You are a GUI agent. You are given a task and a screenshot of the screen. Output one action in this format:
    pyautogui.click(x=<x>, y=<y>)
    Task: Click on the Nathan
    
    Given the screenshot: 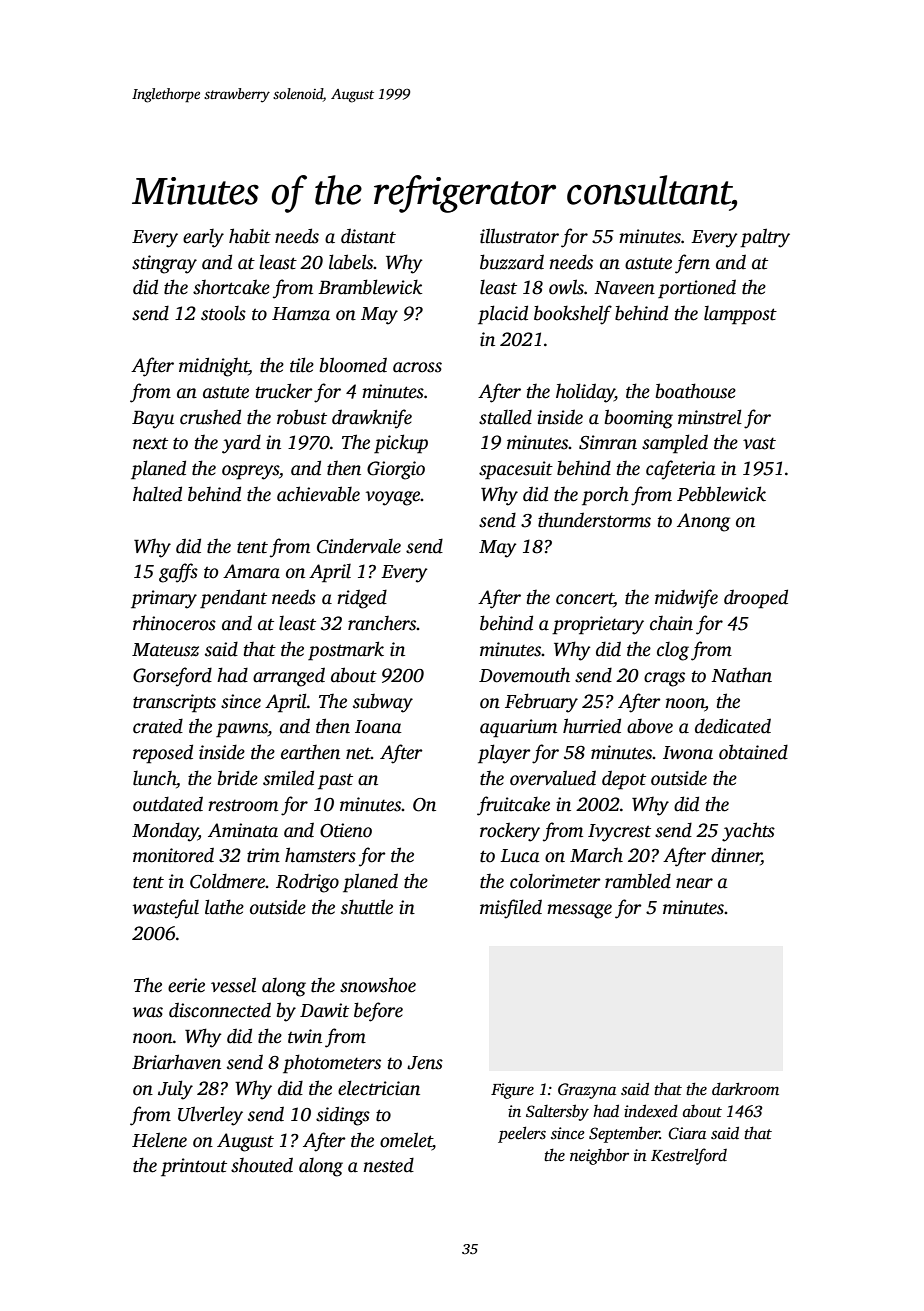 What is the action you would take?
    pyautogui.click(x=741, y=675)
